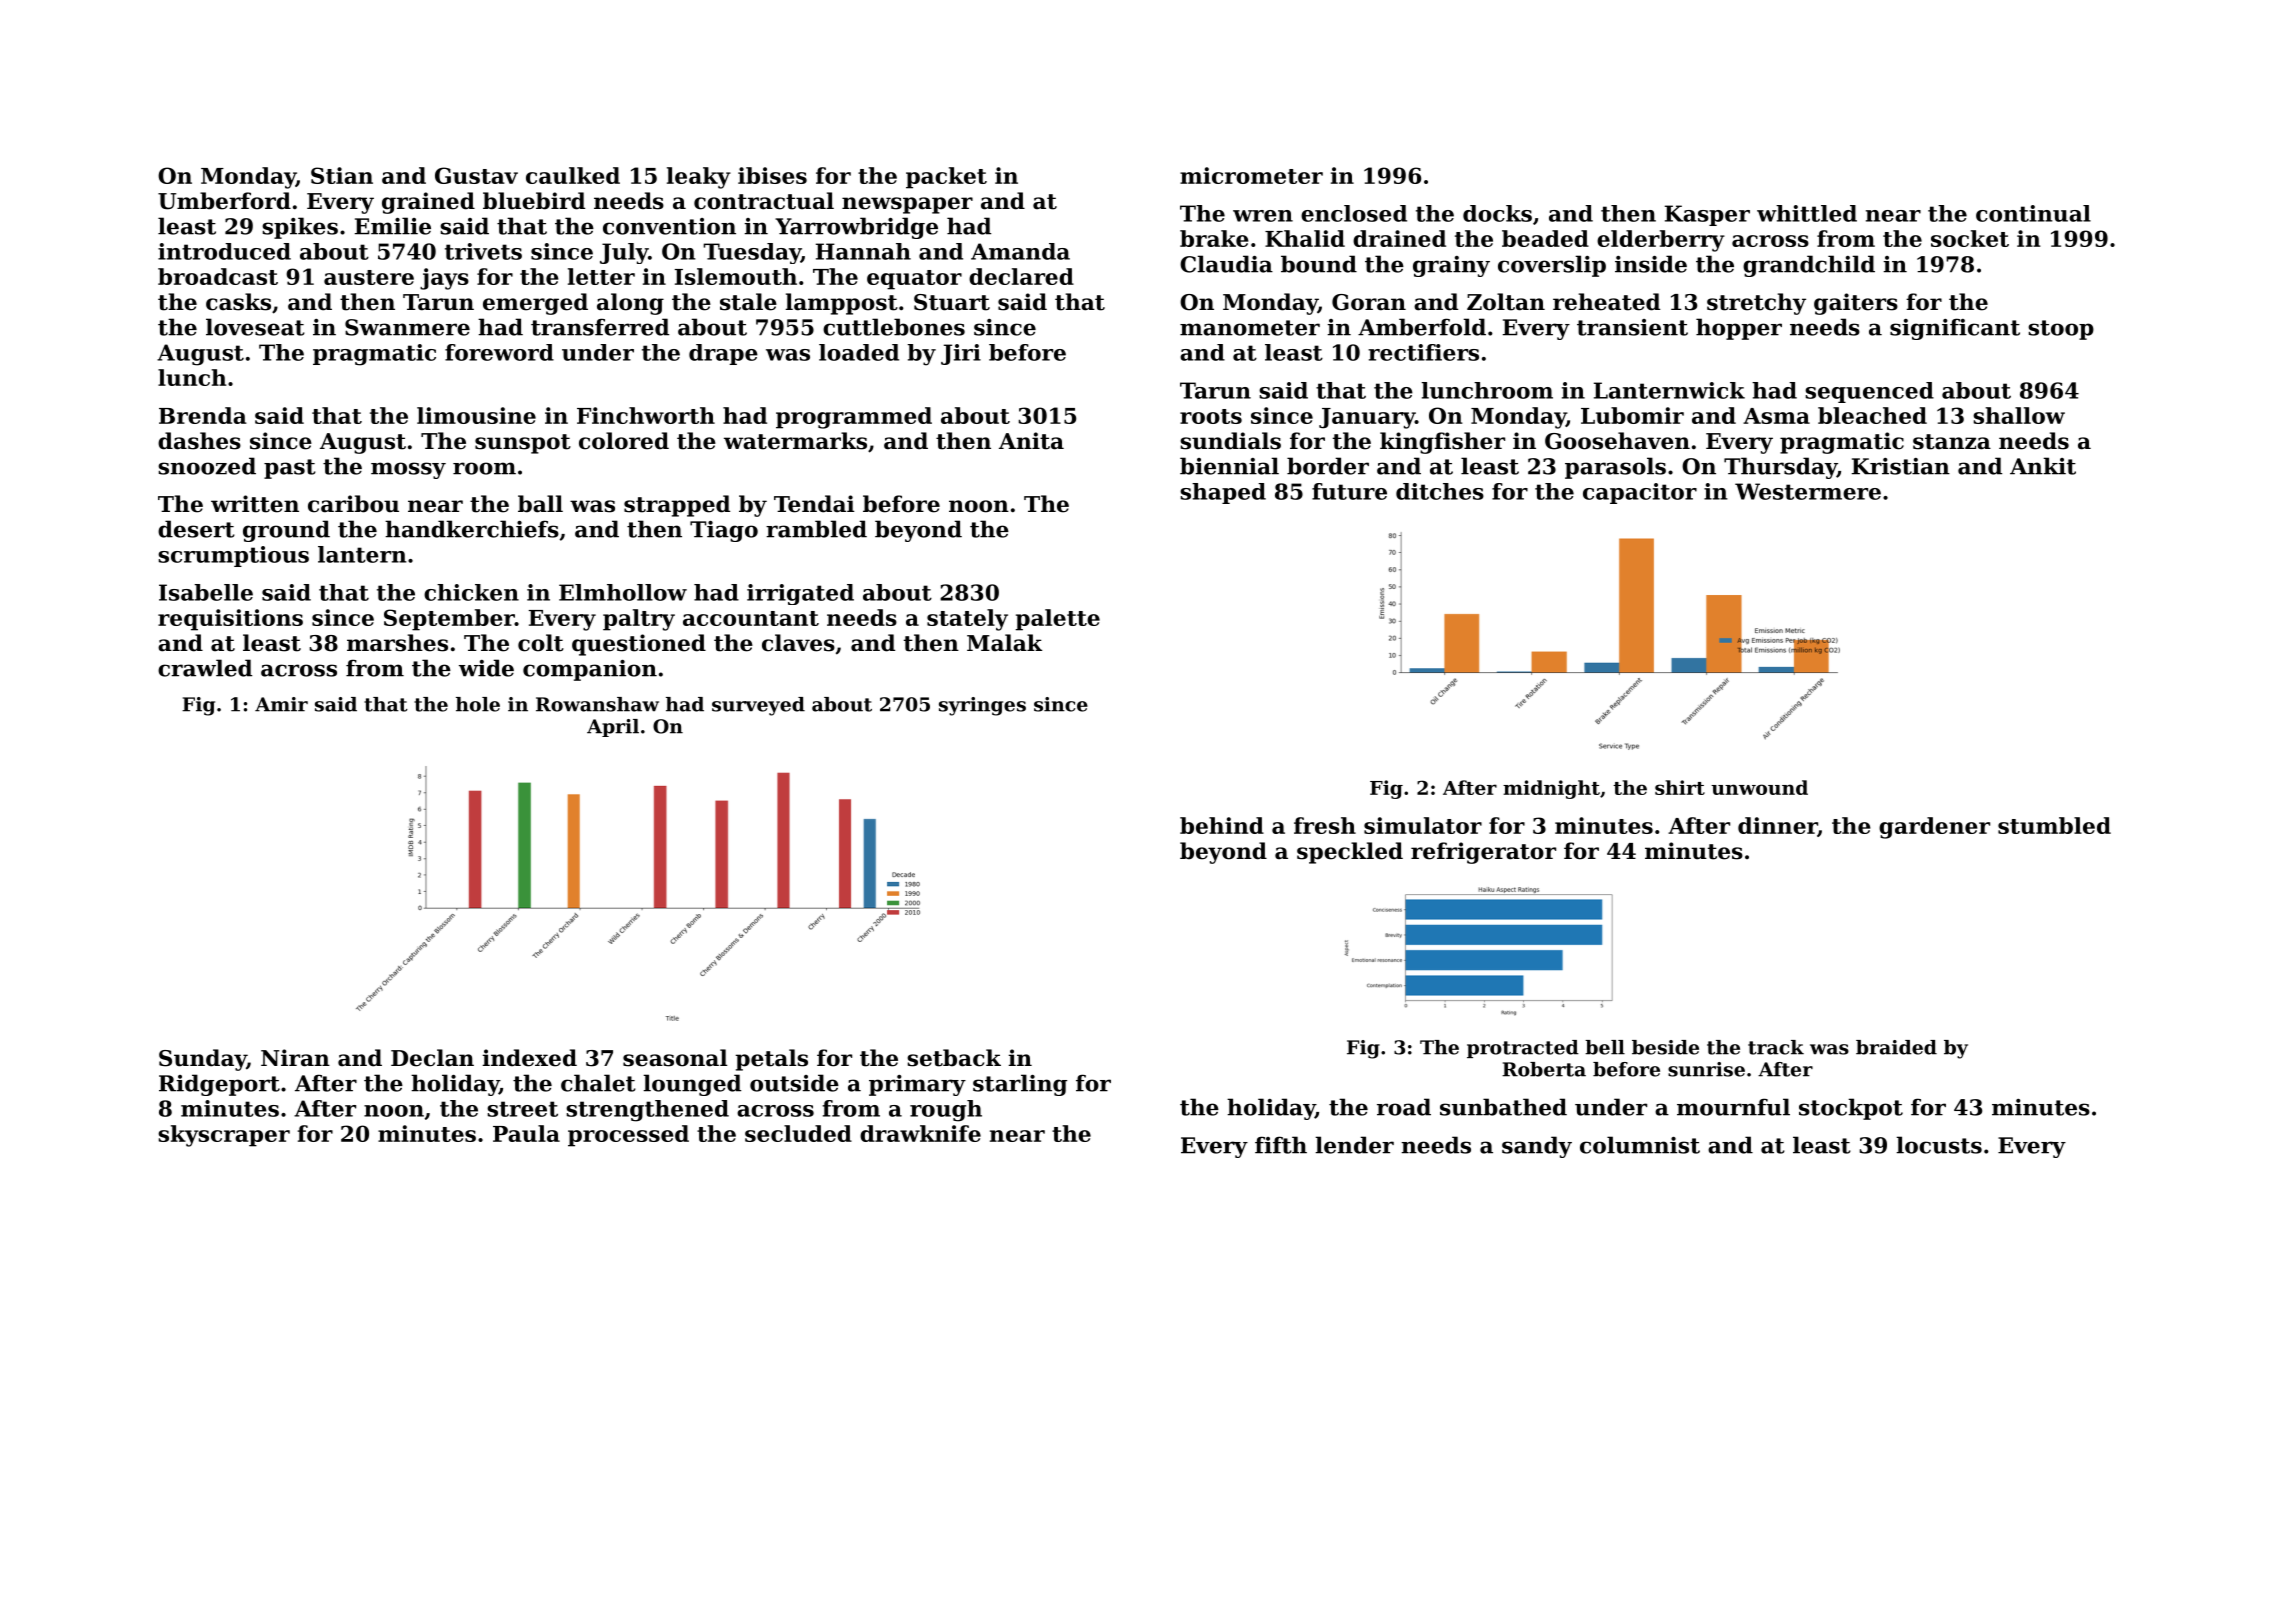  What do you see at coordinates (2033, 213) in the page?
I see `continual` at bounding box center [2033, 213].
